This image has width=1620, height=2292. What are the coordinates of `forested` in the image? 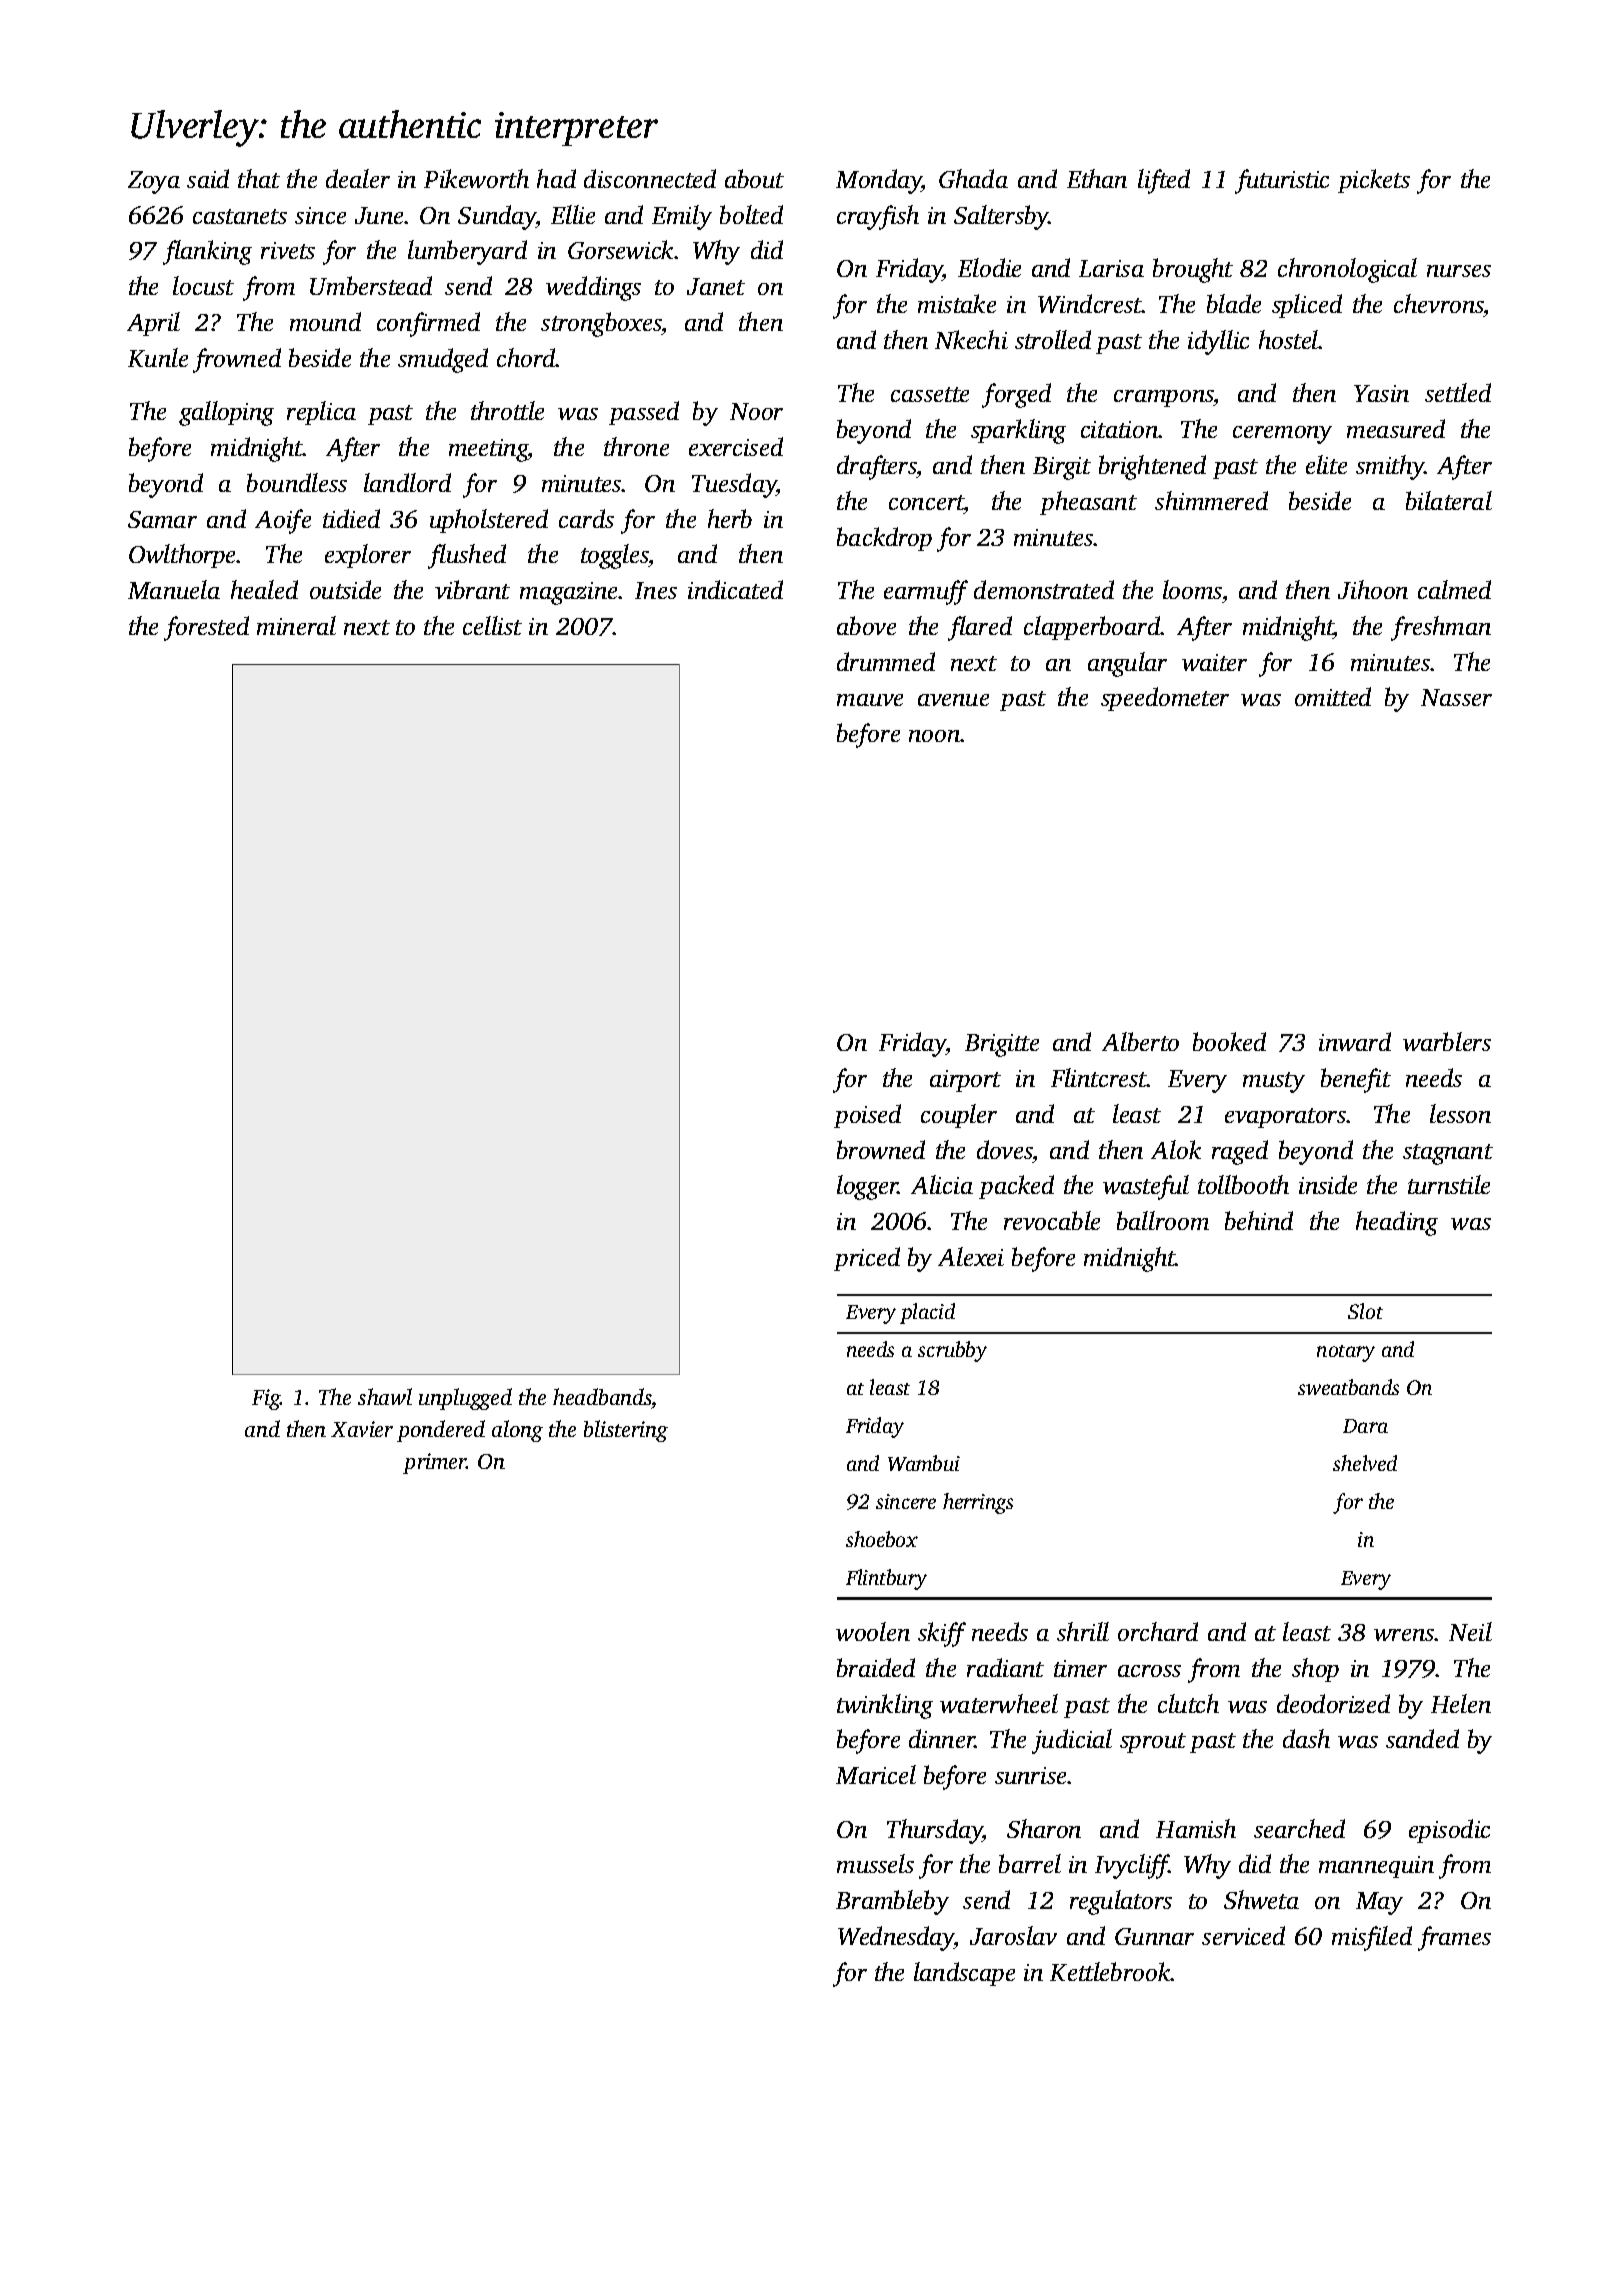 It's located at (206, 628).
